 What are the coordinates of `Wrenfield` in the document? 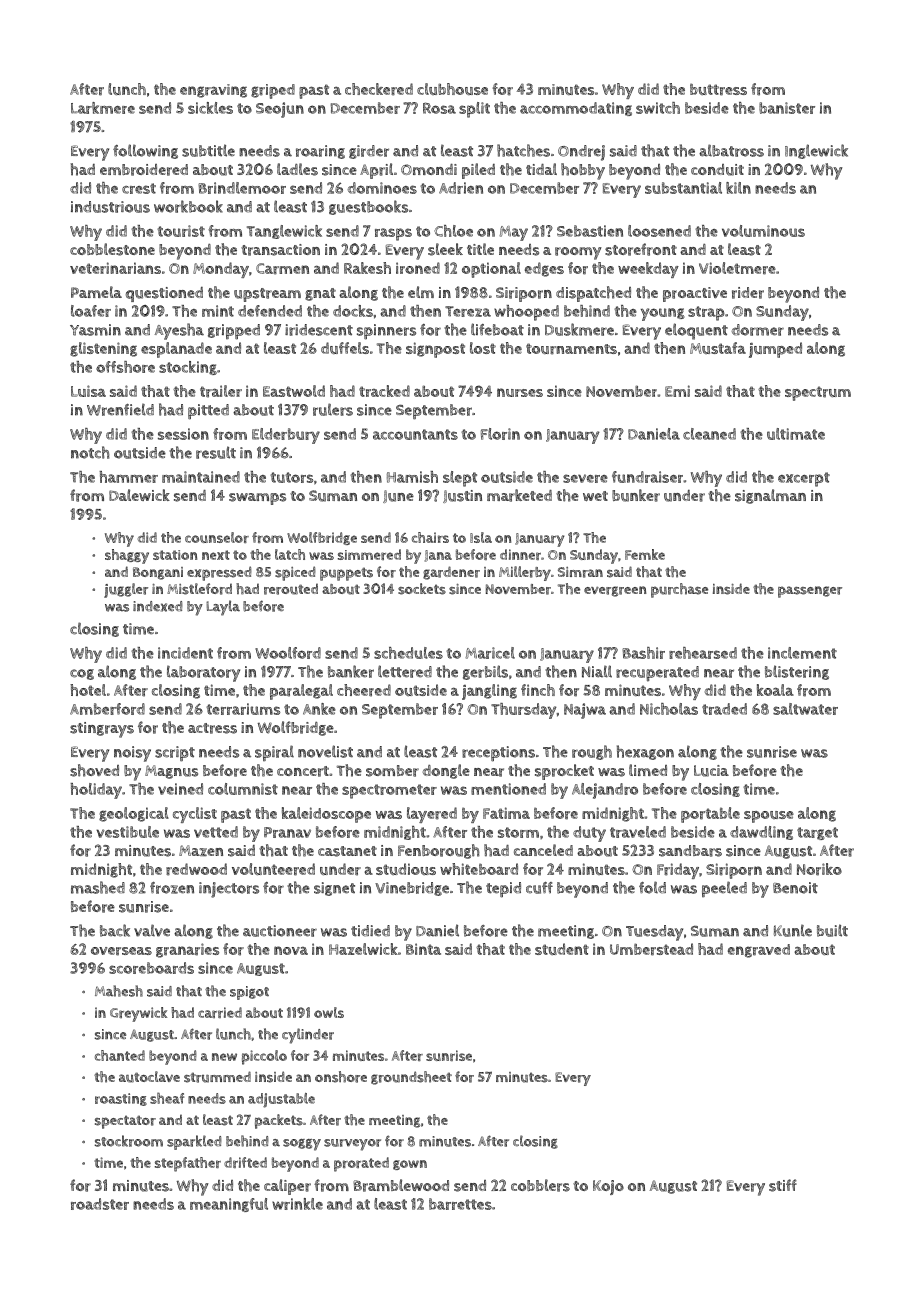 It's located at (120, 410).
